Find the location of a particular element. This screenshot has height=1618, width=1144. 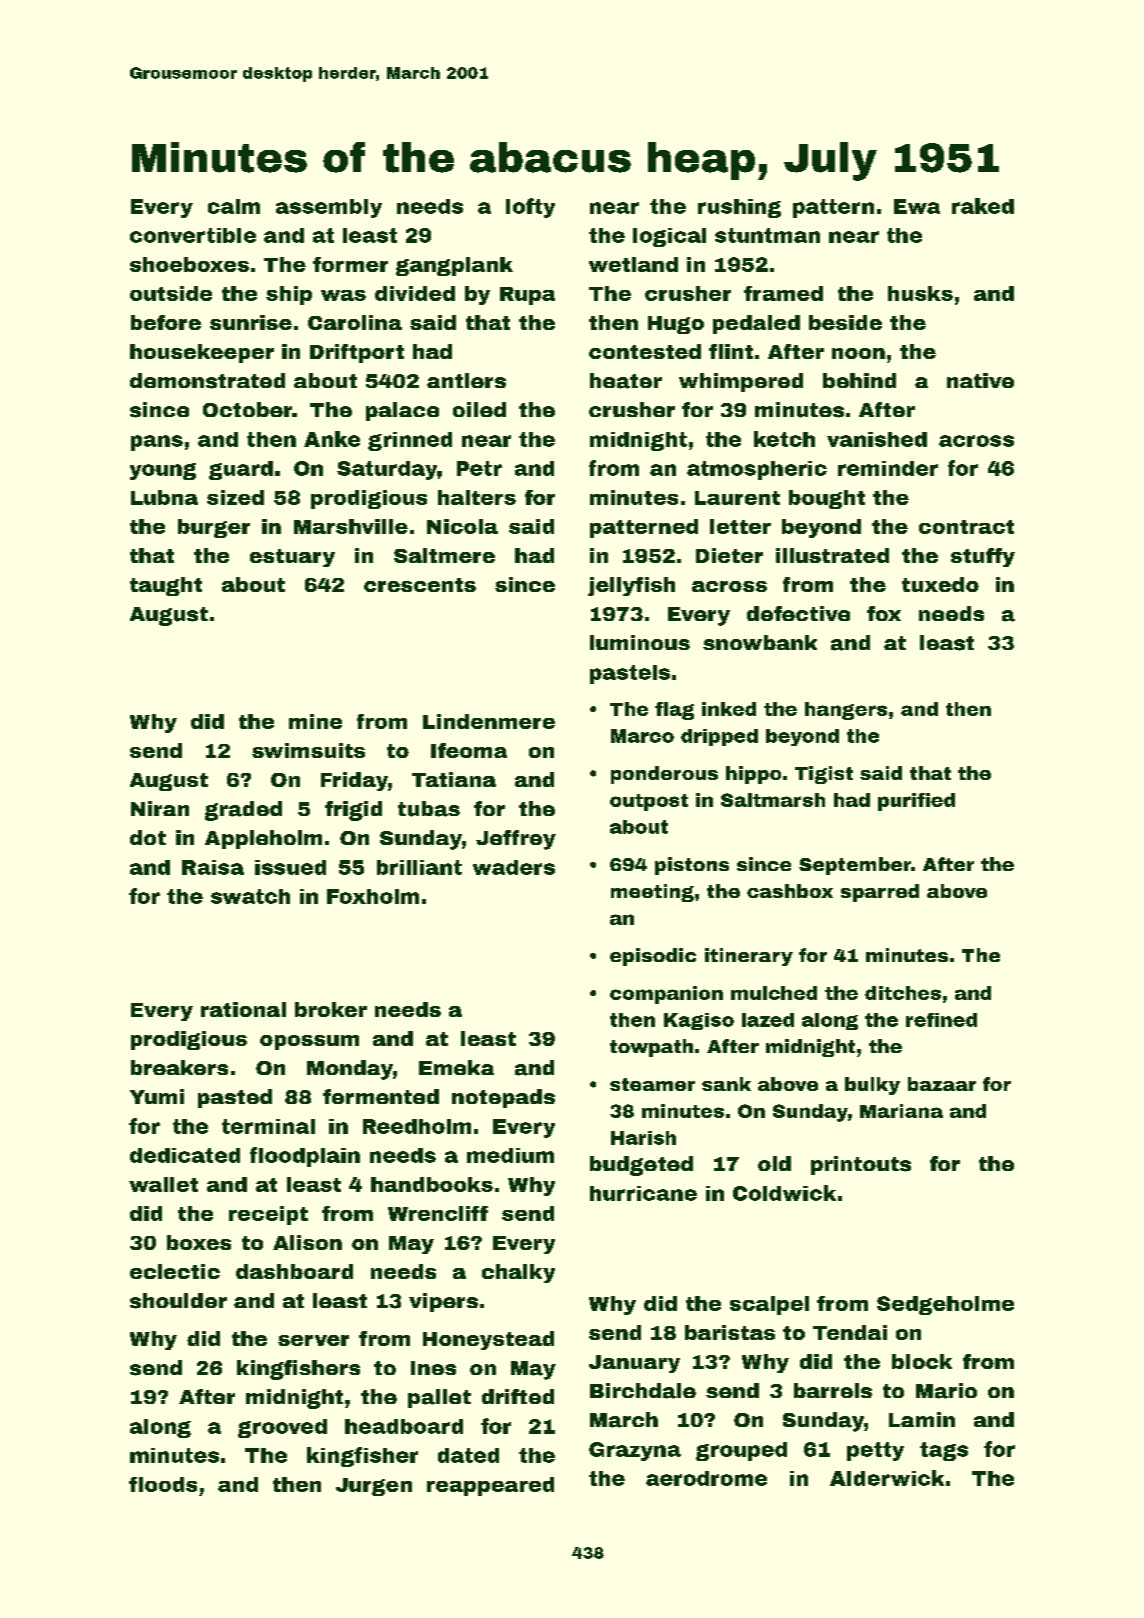

oiled is located at coordinates (479, 409).
